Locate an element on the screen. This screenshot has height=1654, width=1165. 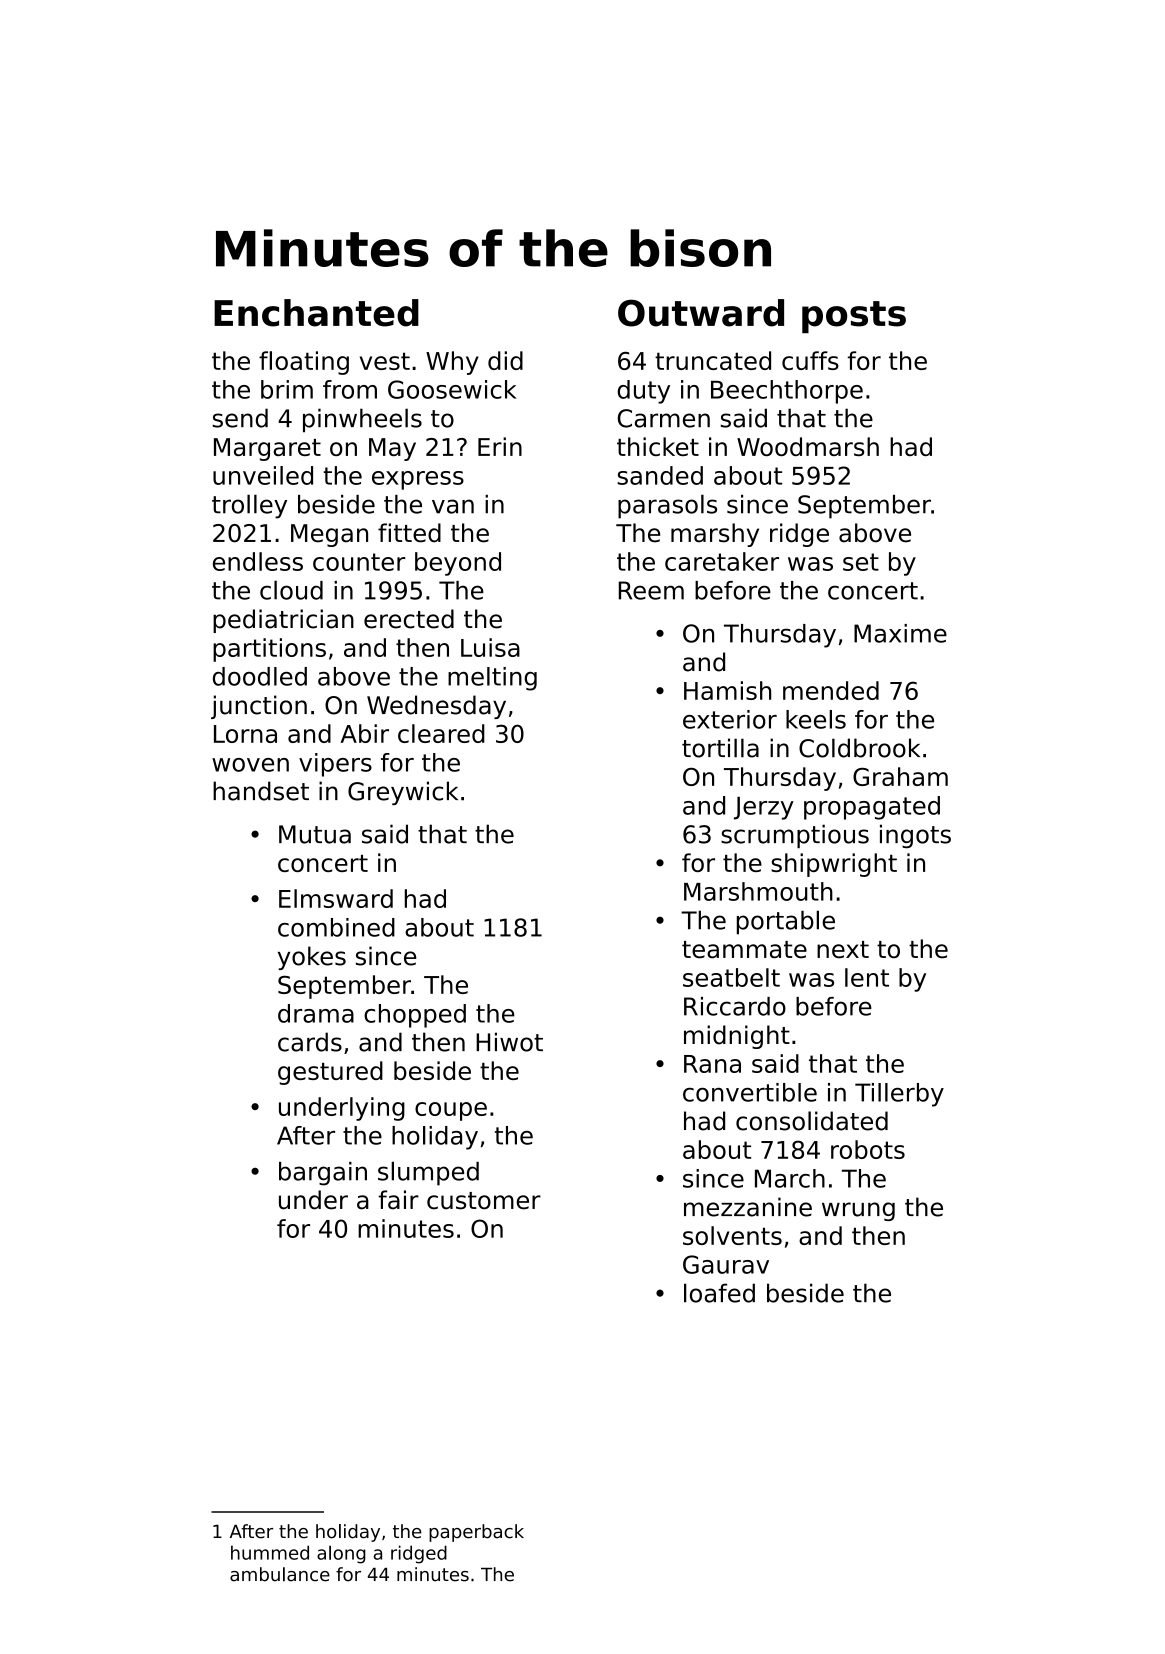
posts is located at coordinates (854, 317).
